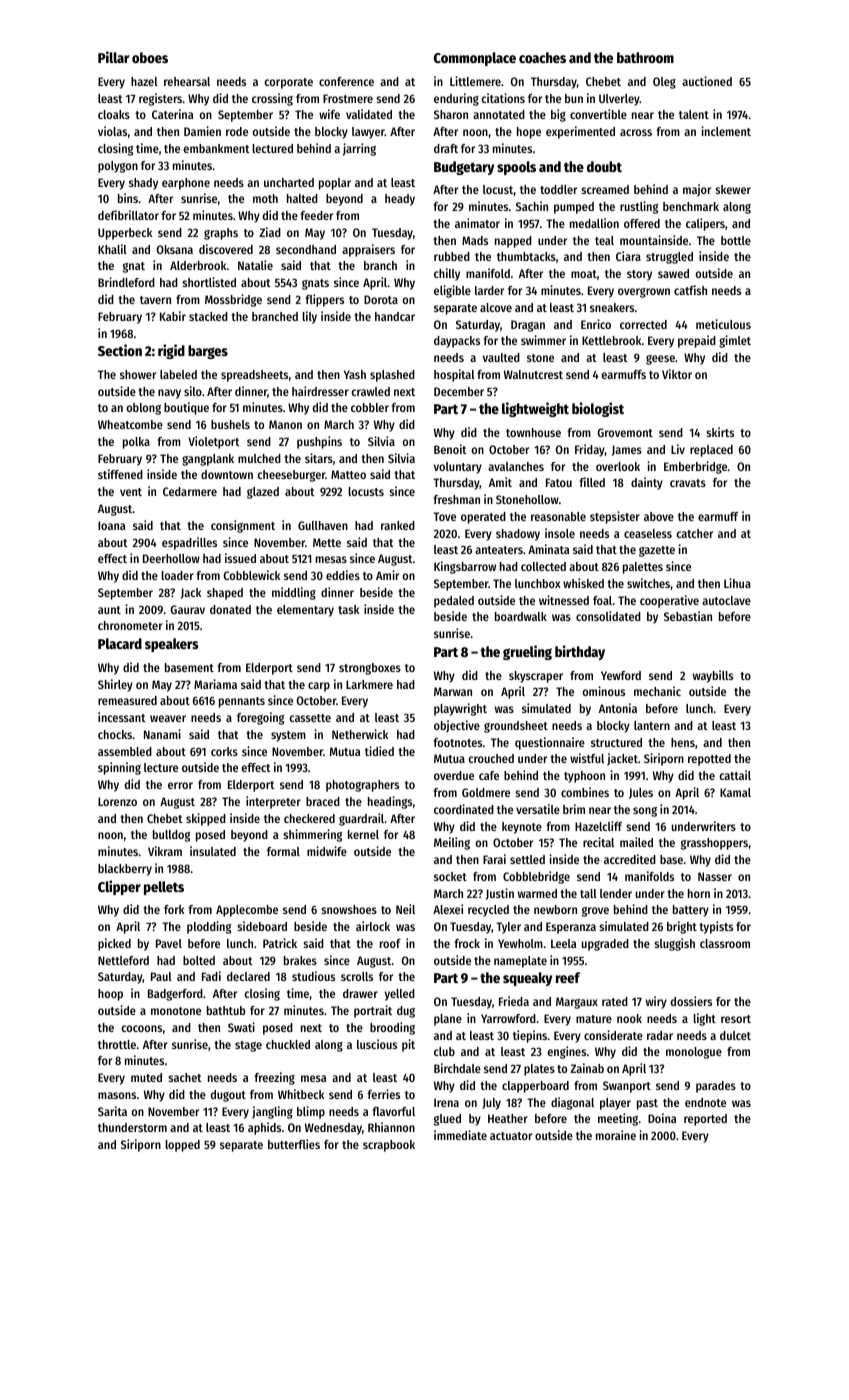 The image size is (849, 1400). I want to click on bathroom, so click(645, 57).
